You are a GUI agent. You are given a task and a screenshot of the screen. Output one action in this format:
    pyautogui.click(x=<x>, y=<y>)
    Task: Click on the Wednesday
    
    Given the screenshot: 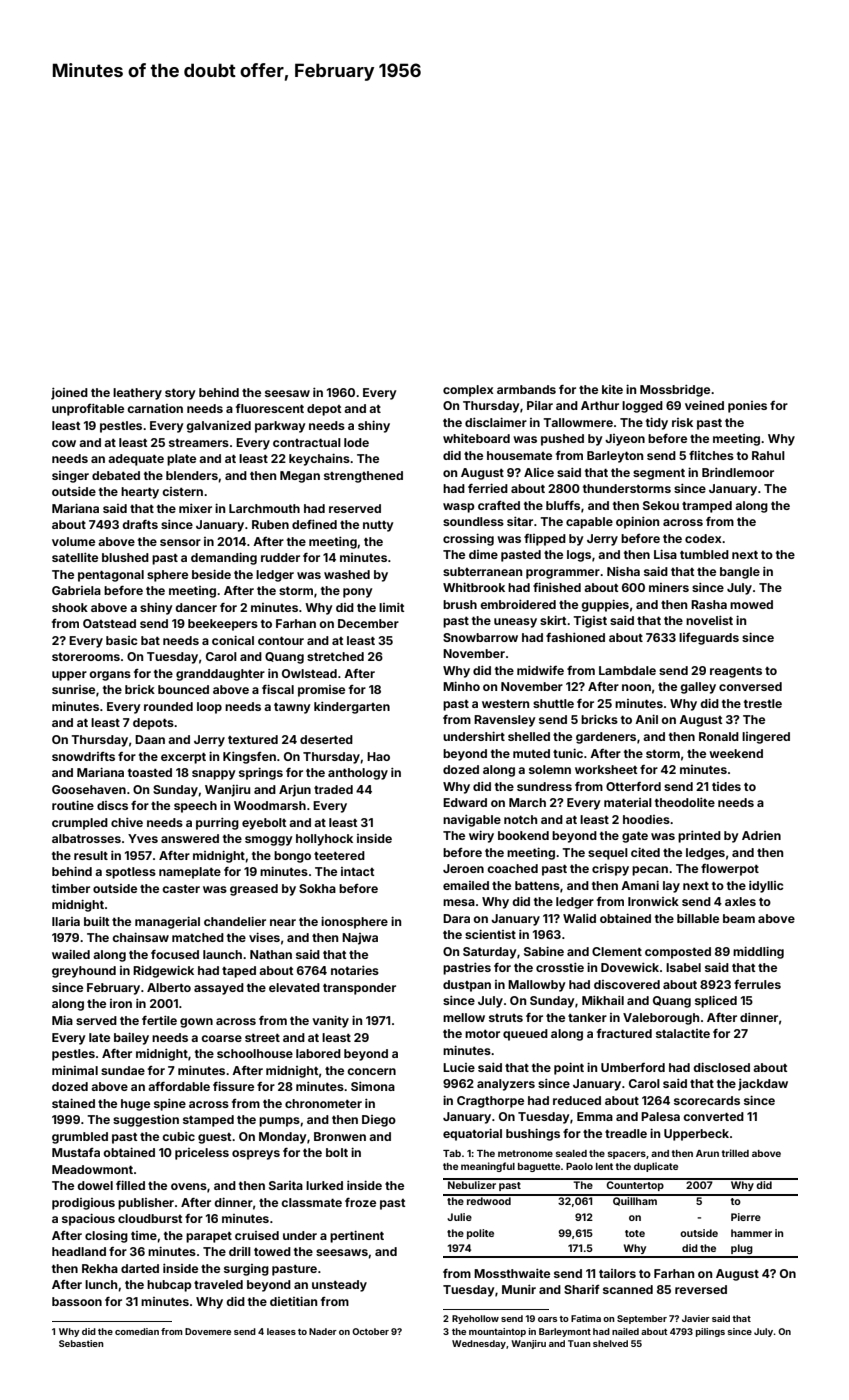 What is the action you would take?
    pyautogui.click(x=479, y=1344)
